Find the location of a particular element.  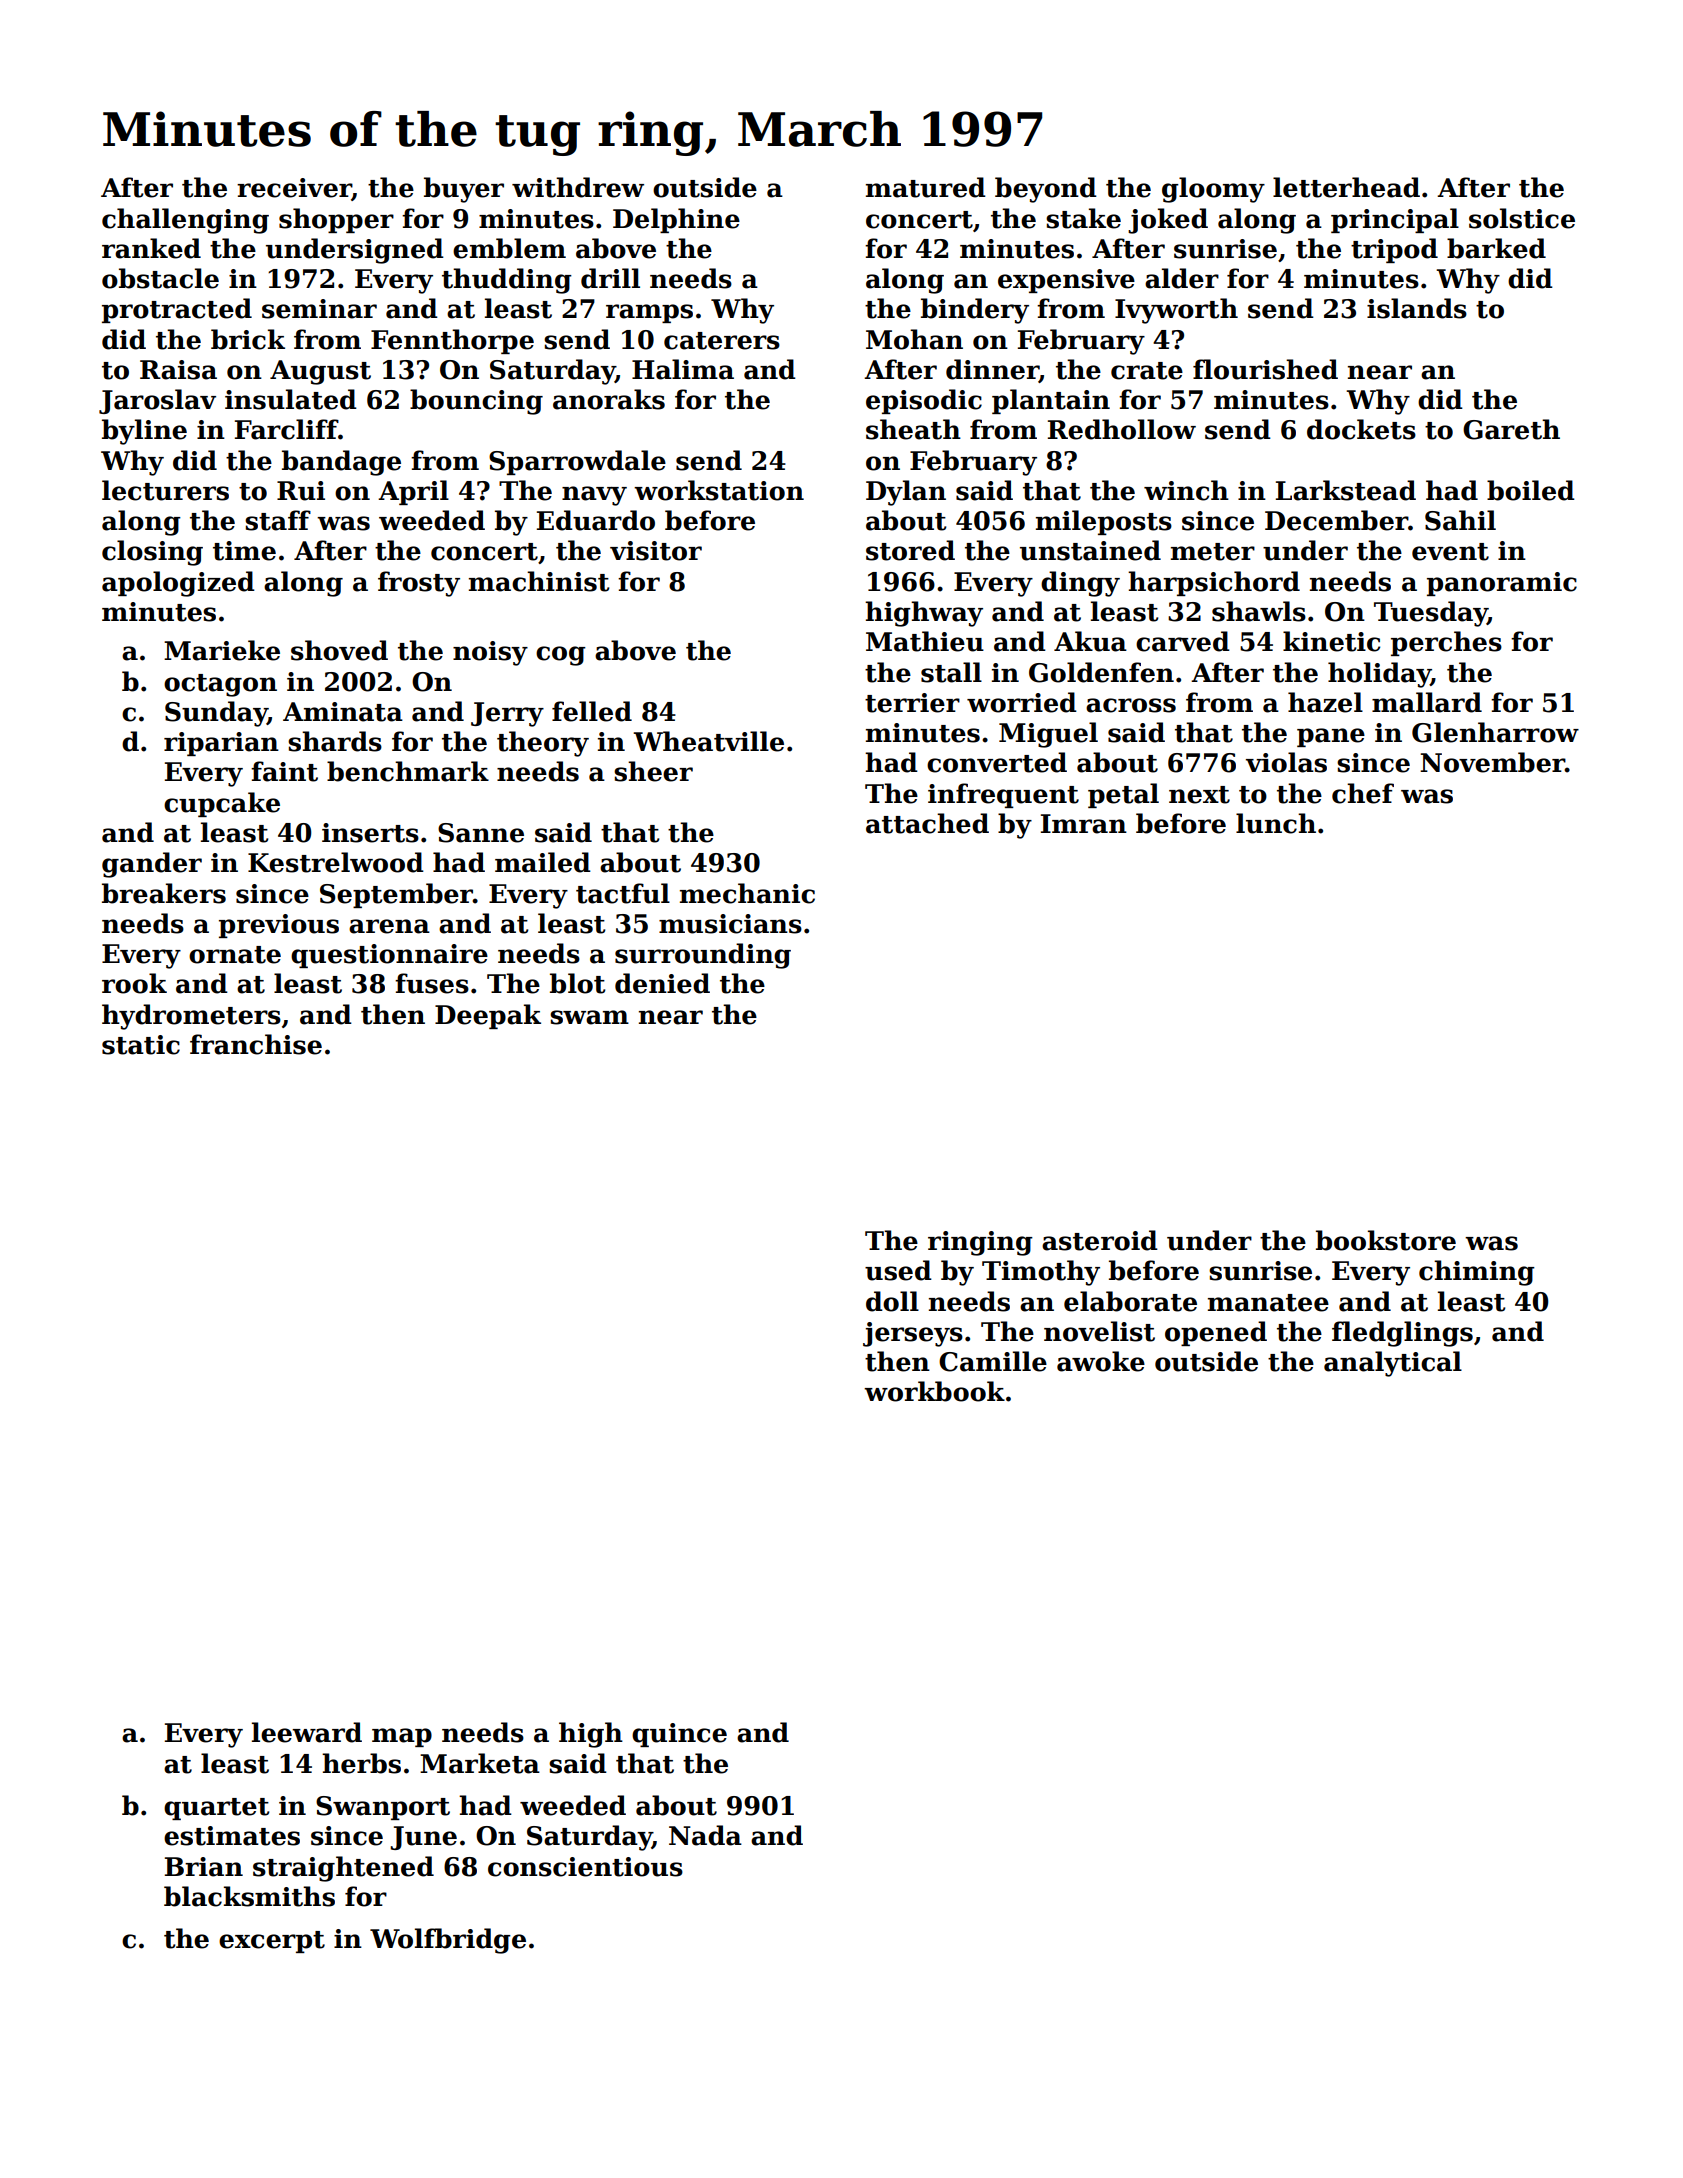

used is located at coordinates (898, 1270).
